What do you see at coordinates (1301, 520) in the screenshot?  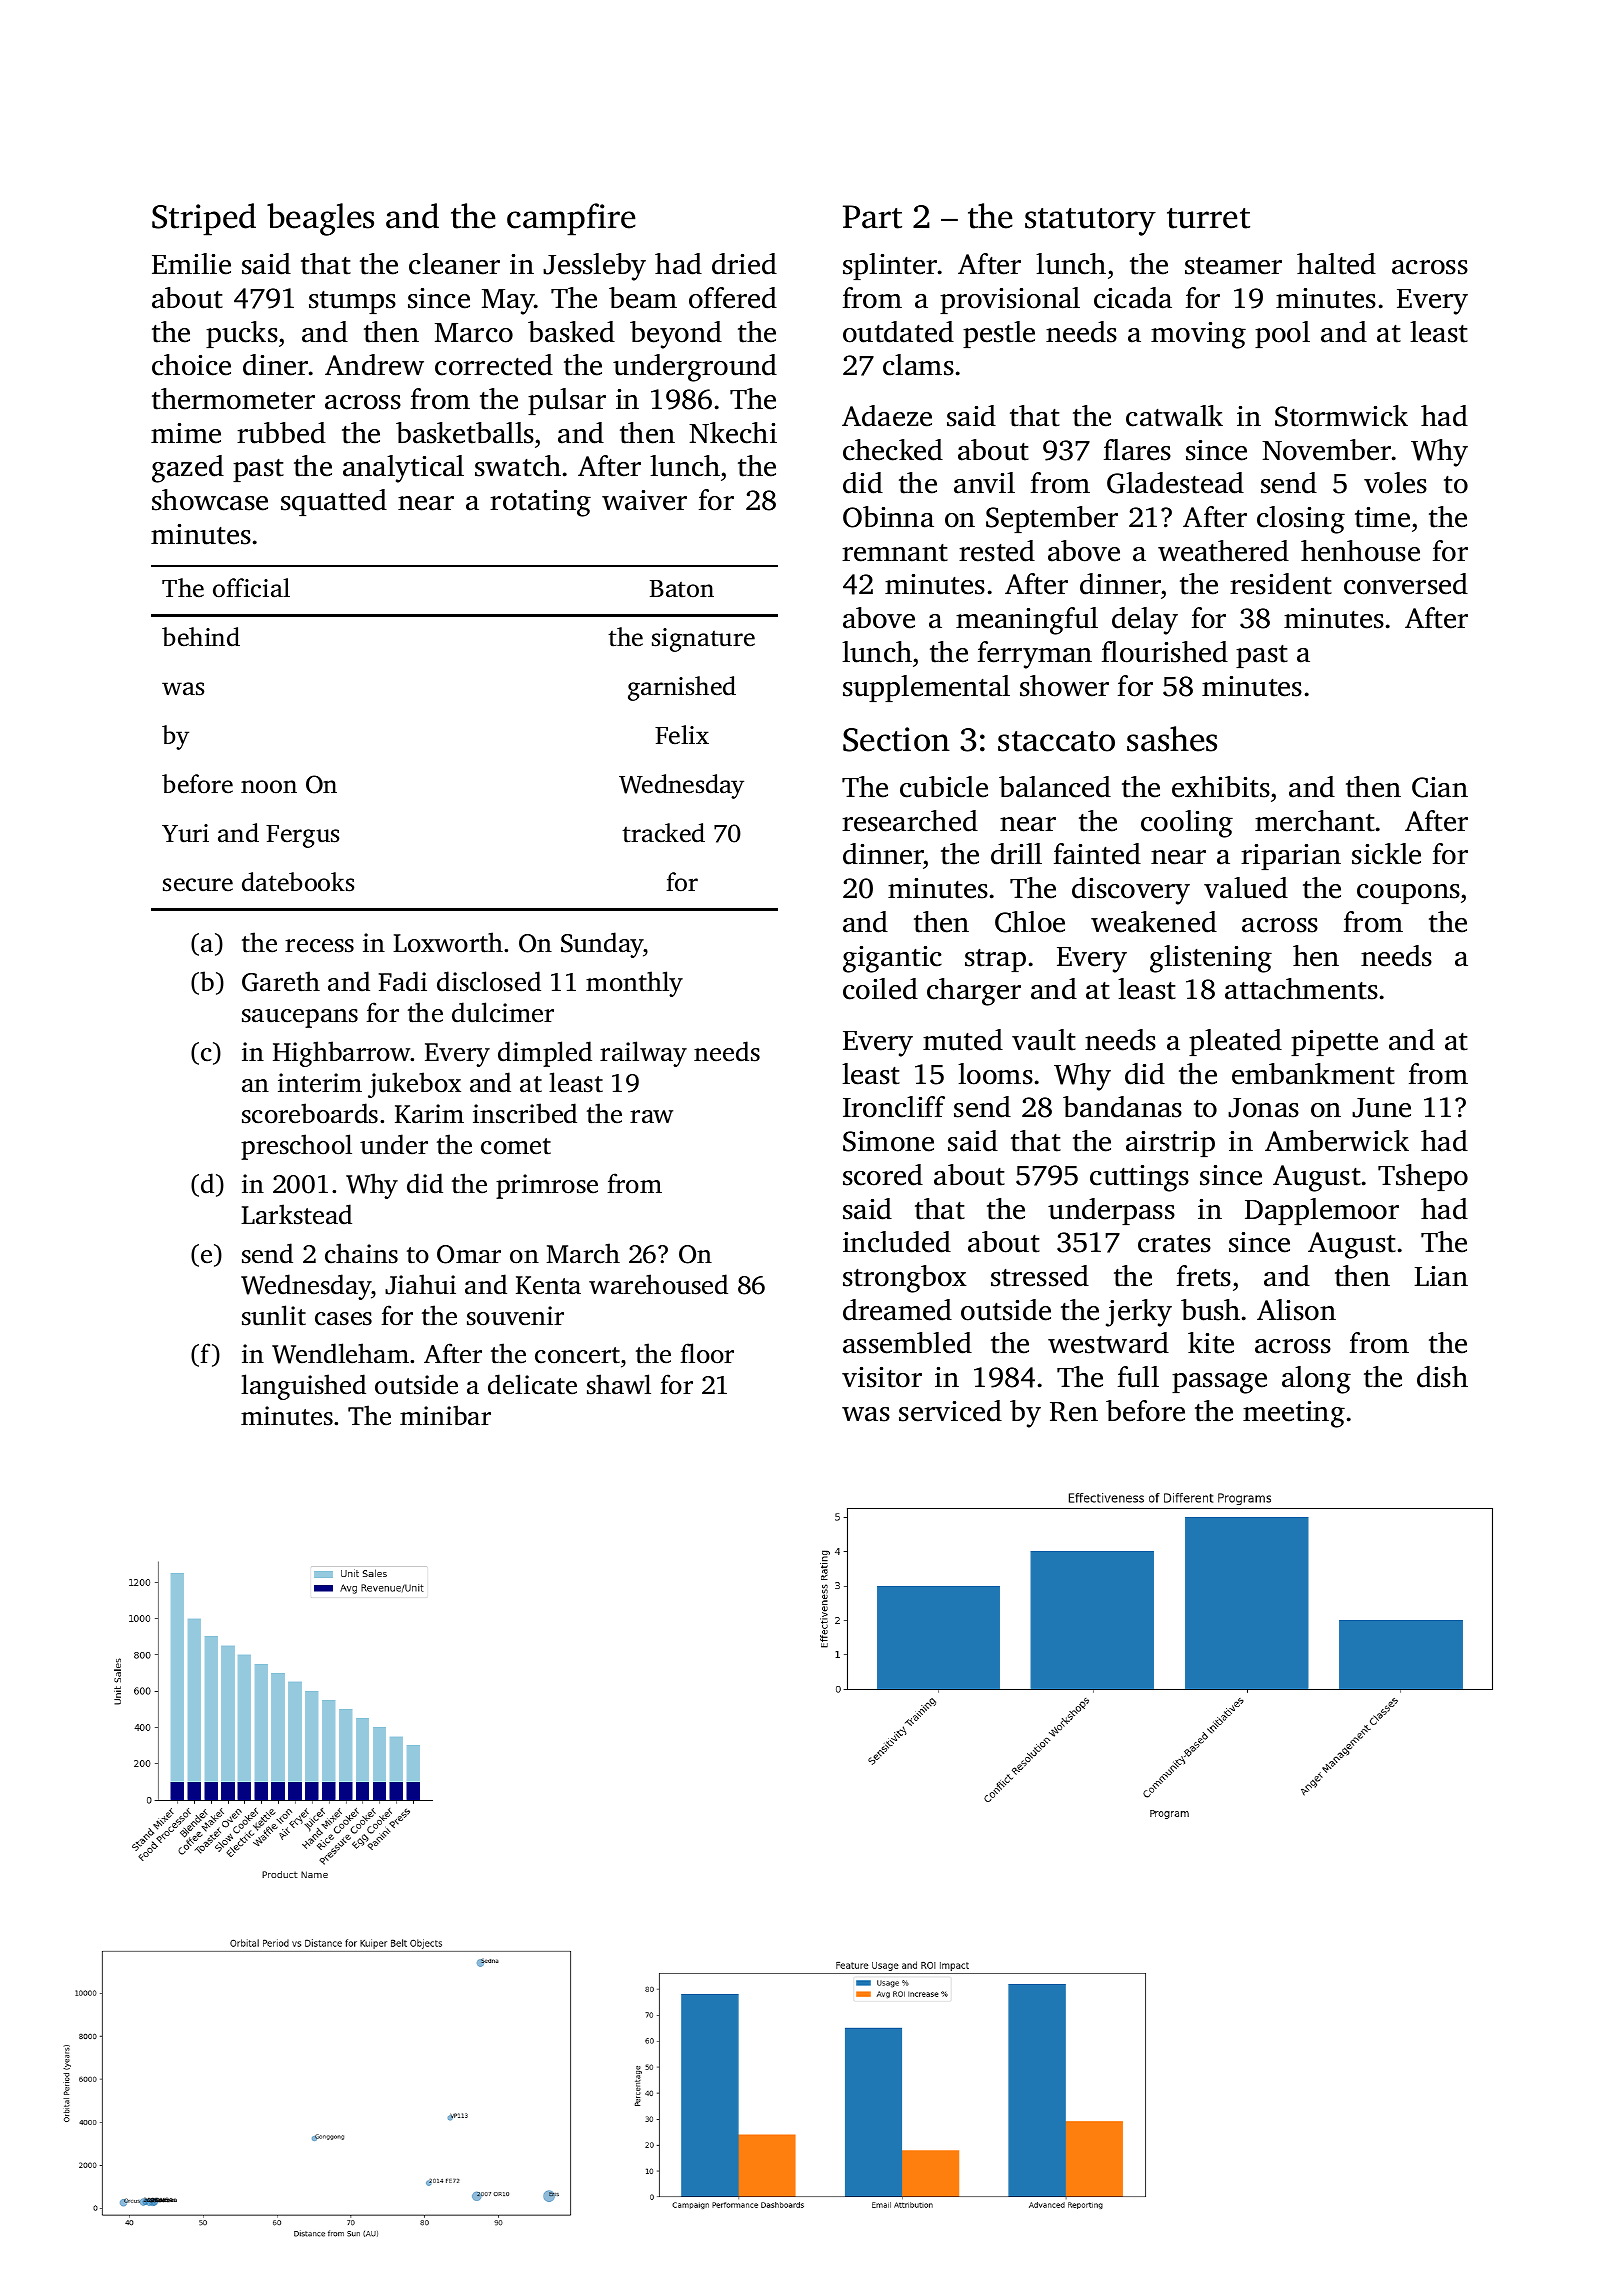 I see `closing` at bounding box center [1301, 520].
